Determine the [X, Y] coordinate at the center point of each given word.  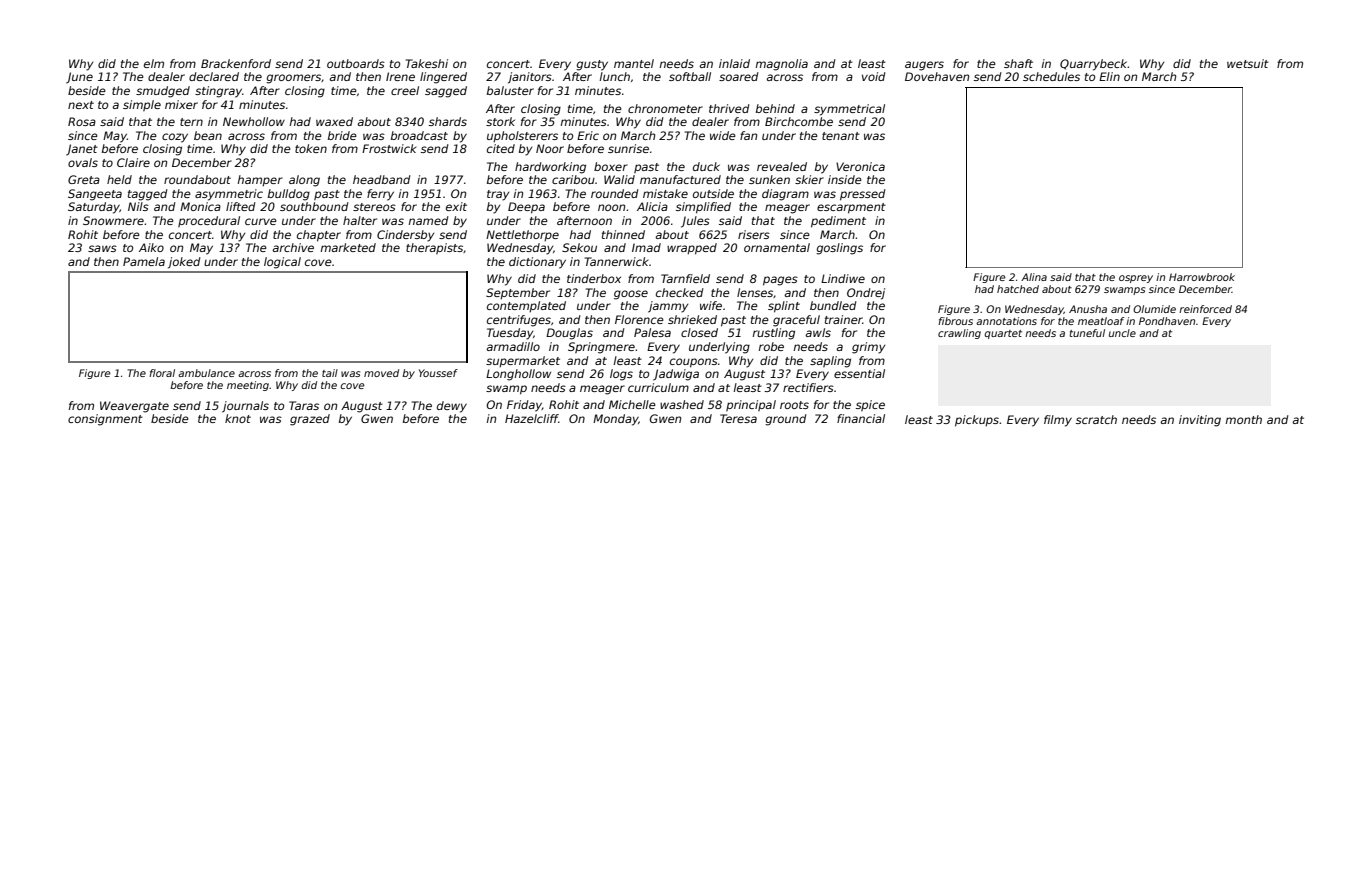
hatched [1018, 289]
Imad [646, 247]
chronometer [665, 108]
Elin [1109, 76]
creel [405, 90]
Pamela [144, 261]
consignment [105, 420]
